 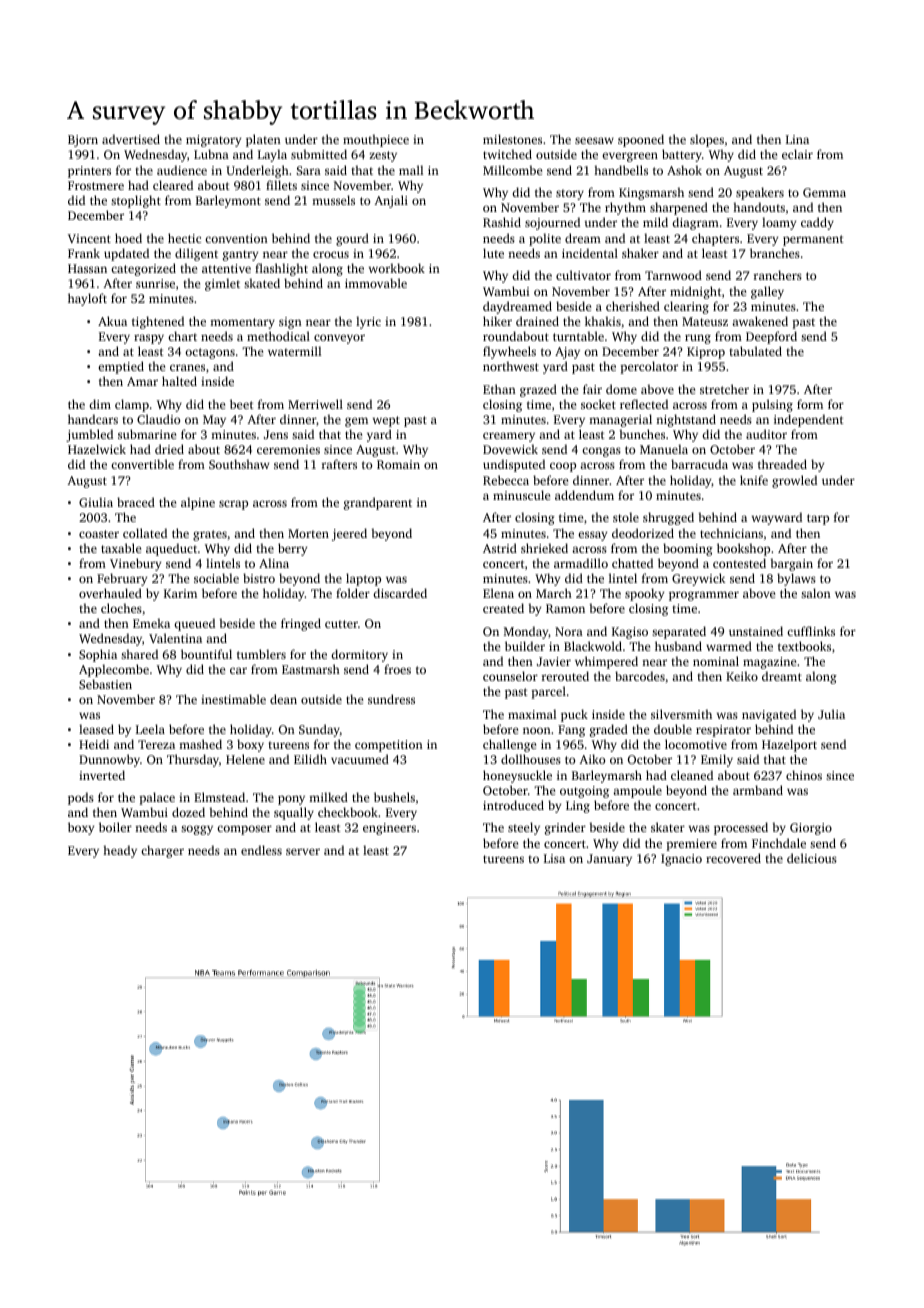 I want to click on counselor, so click(x=510, y=676).
